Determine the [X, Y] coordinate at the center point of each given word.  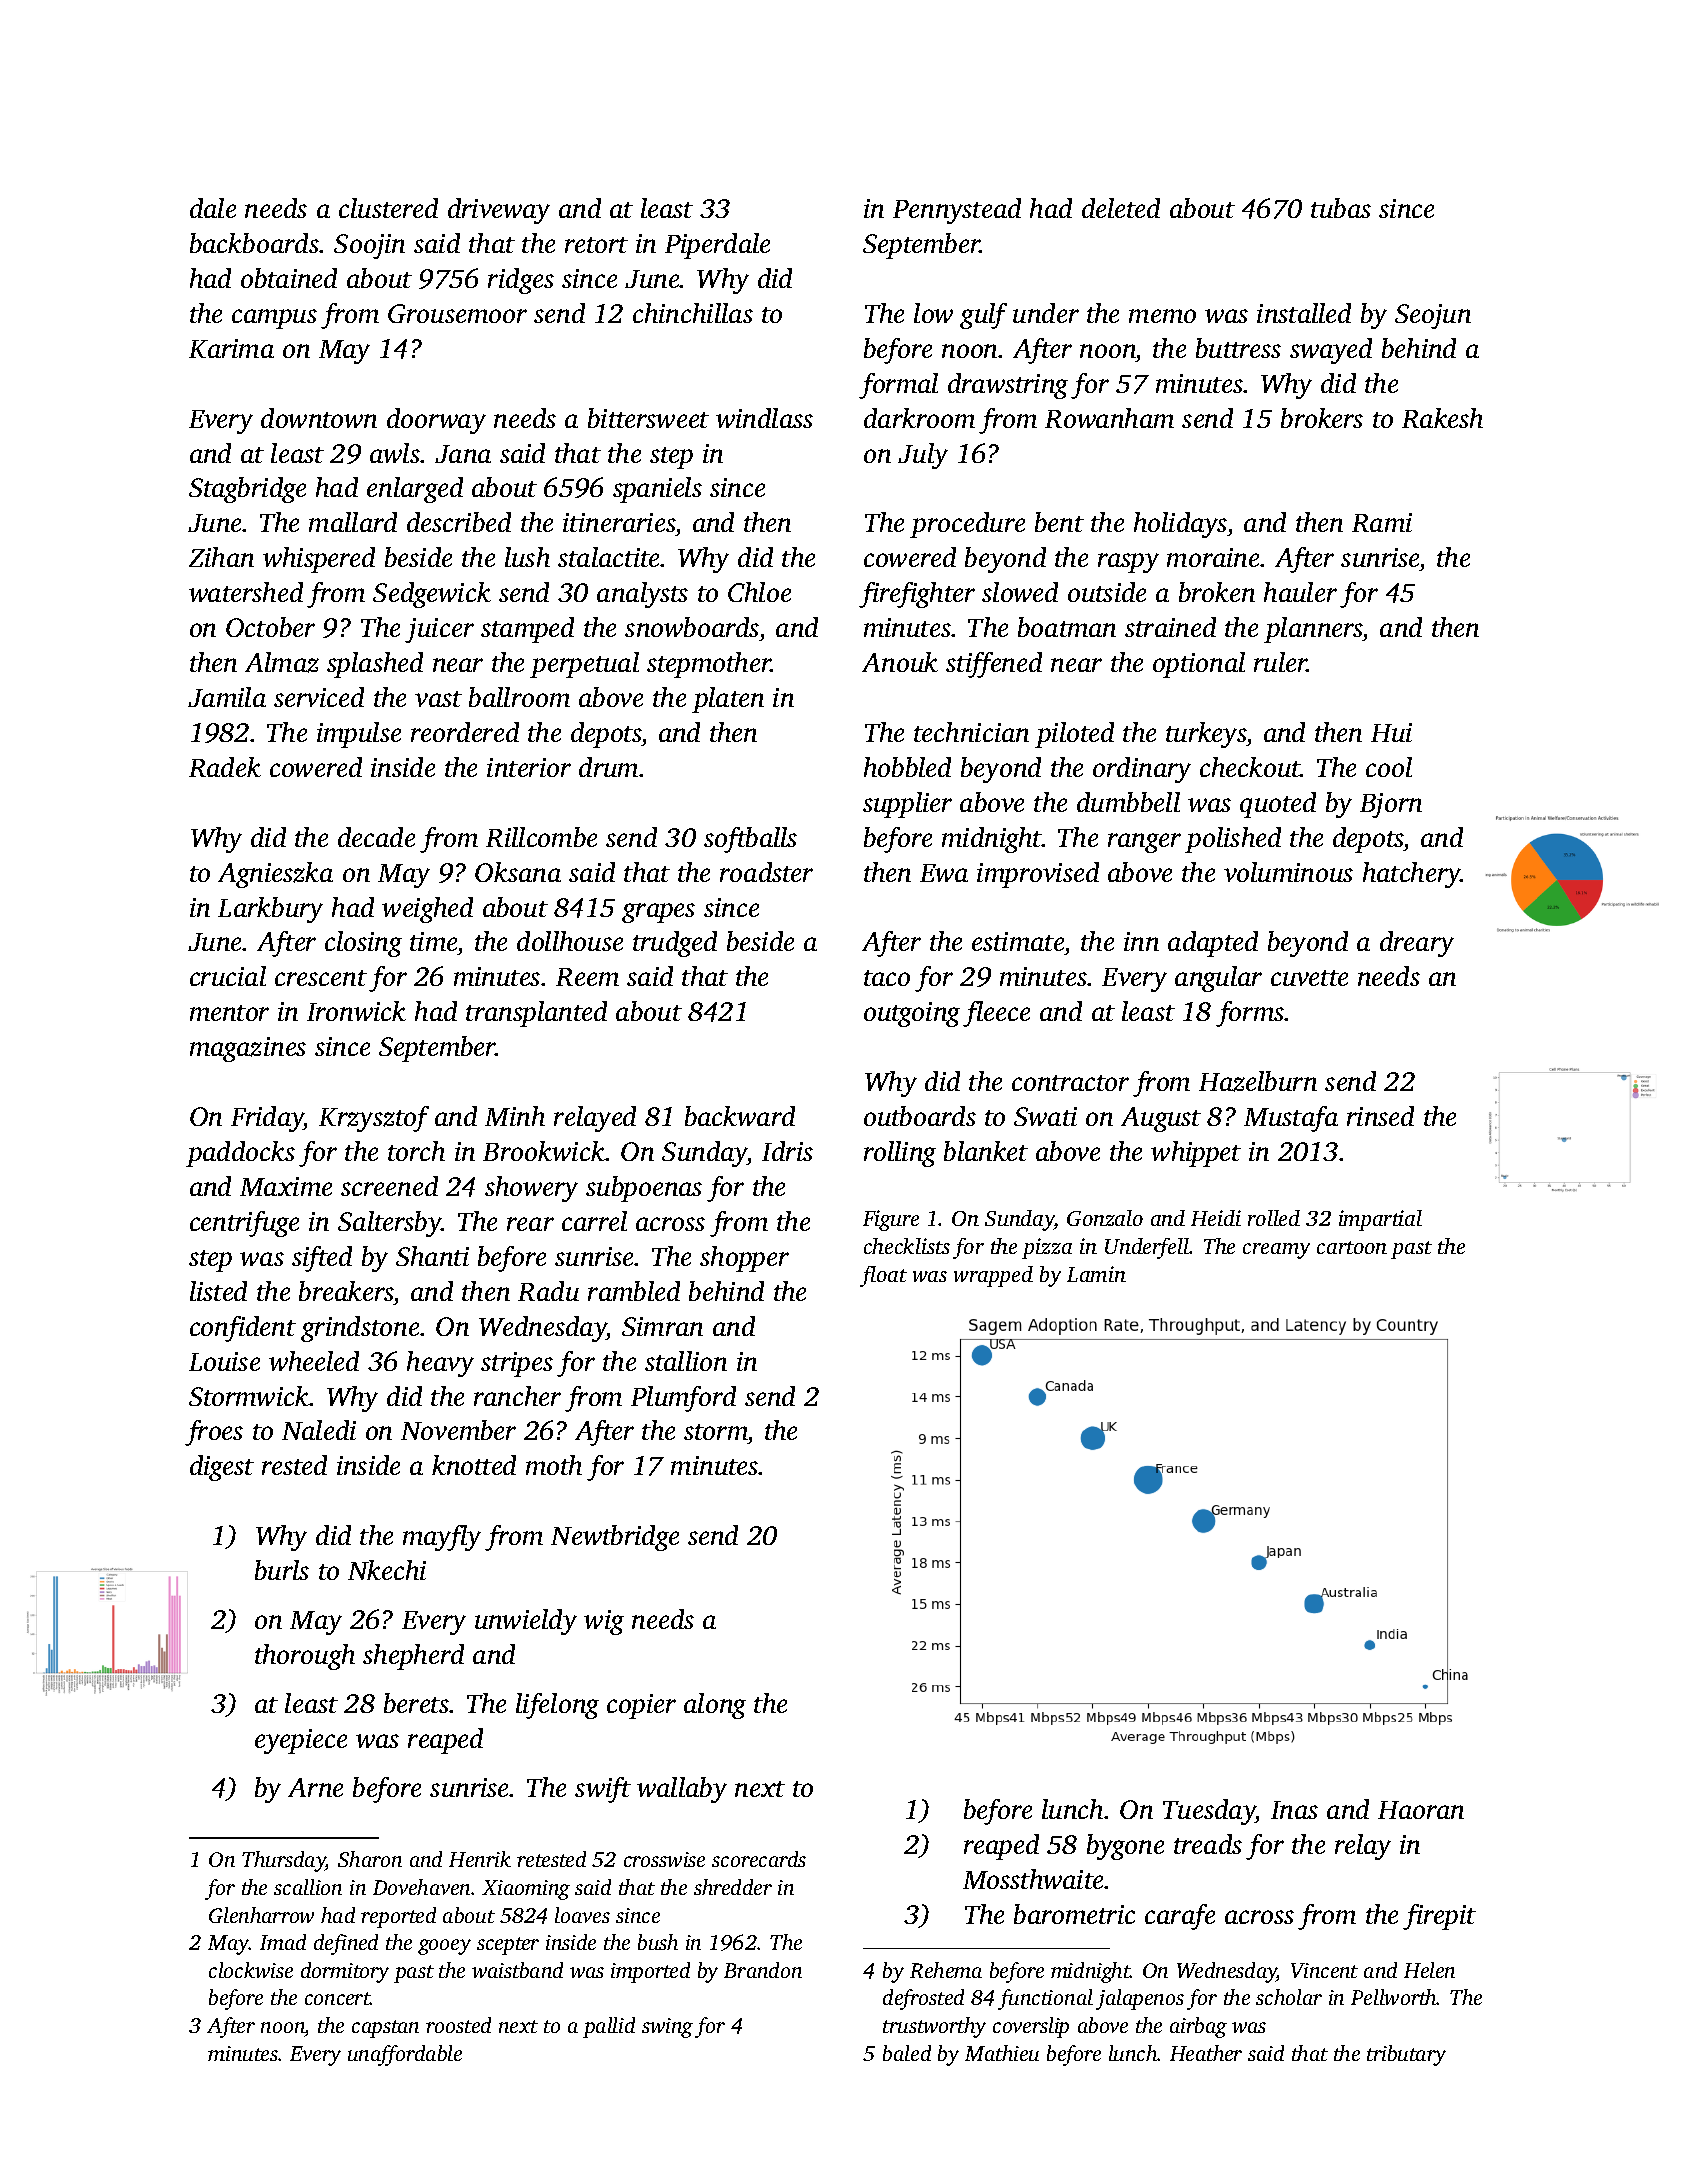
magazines [248, 1049]
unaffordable [405, 2055]
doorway [436, 421]
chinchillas [693, 313]
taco [887, 978]
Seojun [1433, 316]
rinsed [1380, 1116]
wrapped [993, 1276]
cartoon [1352, 1247]
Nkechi [387, 1570]
